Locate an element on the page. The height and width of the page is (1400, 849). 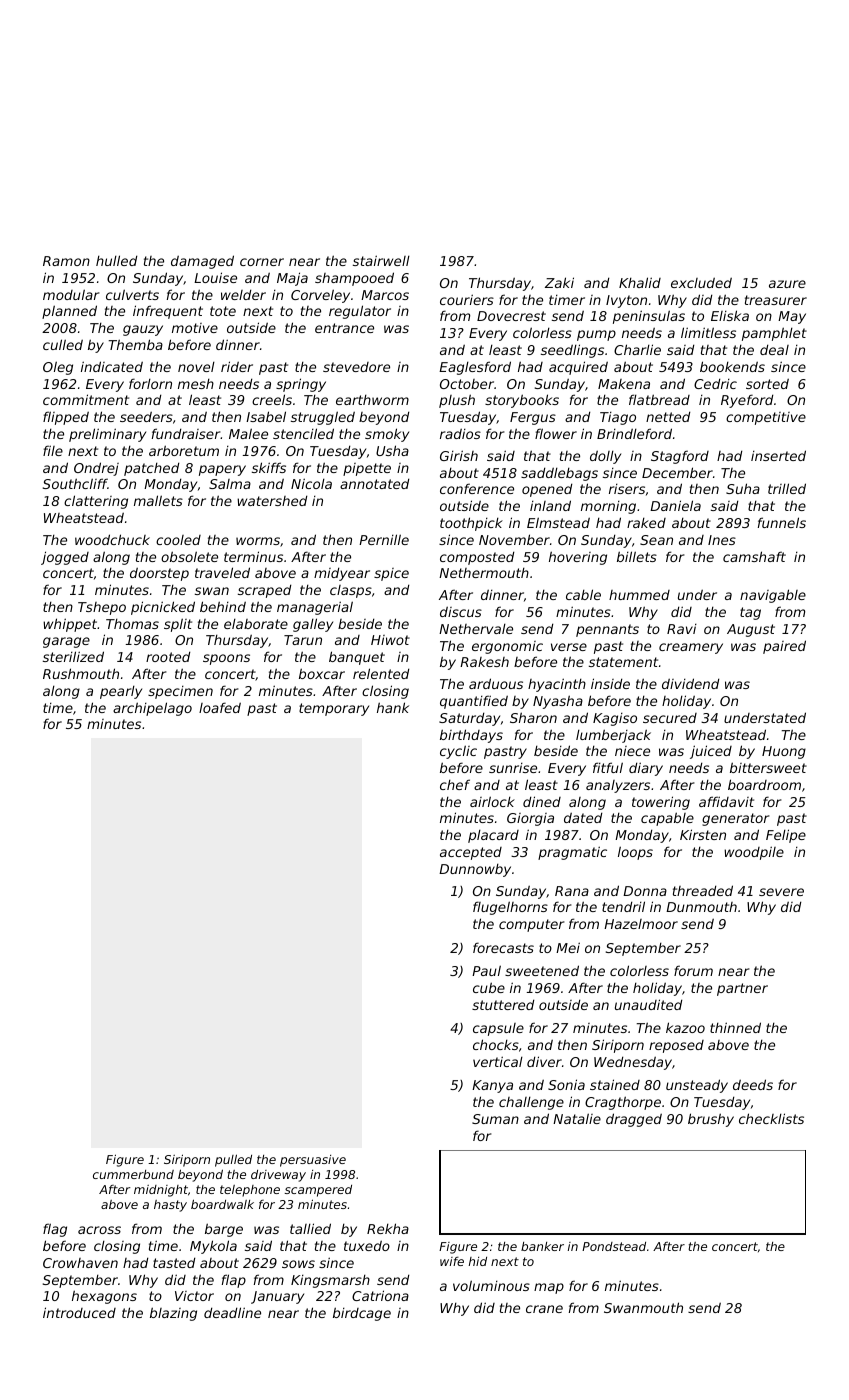
hasty is located at coordinates (170, 1206).
